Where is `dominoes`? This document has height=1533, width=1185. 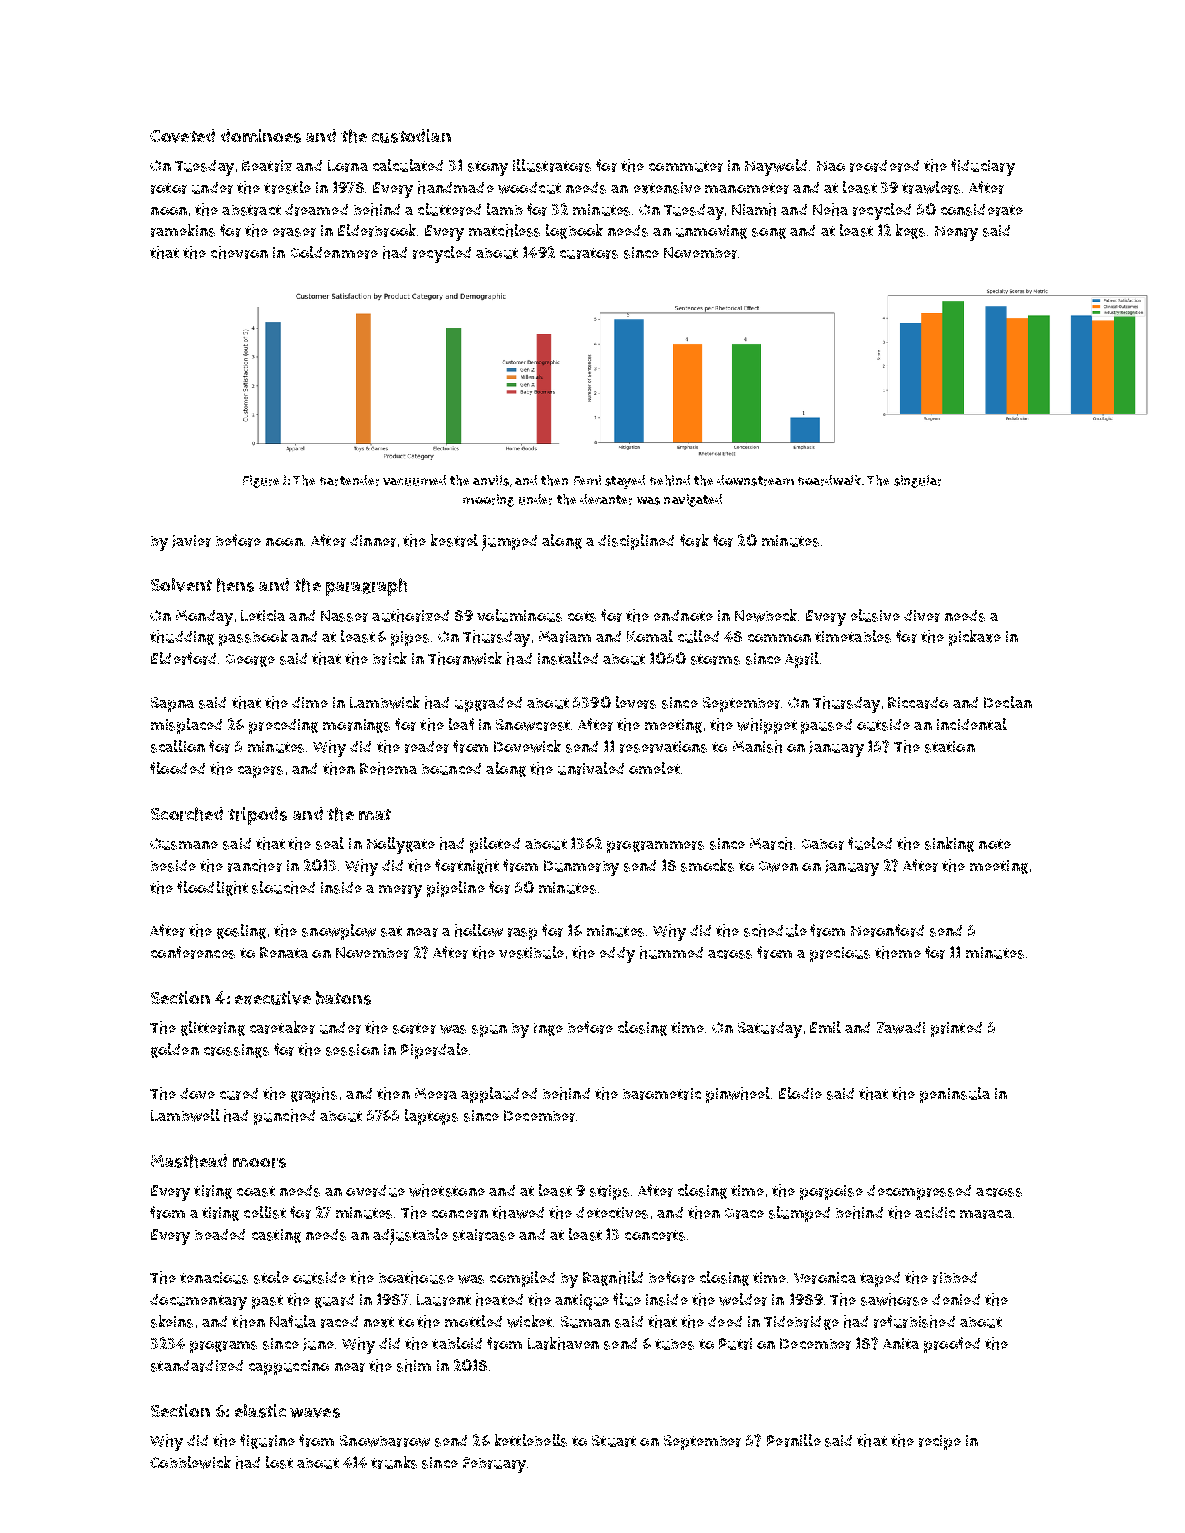
dominoes is located at coordinates (261, 136).
